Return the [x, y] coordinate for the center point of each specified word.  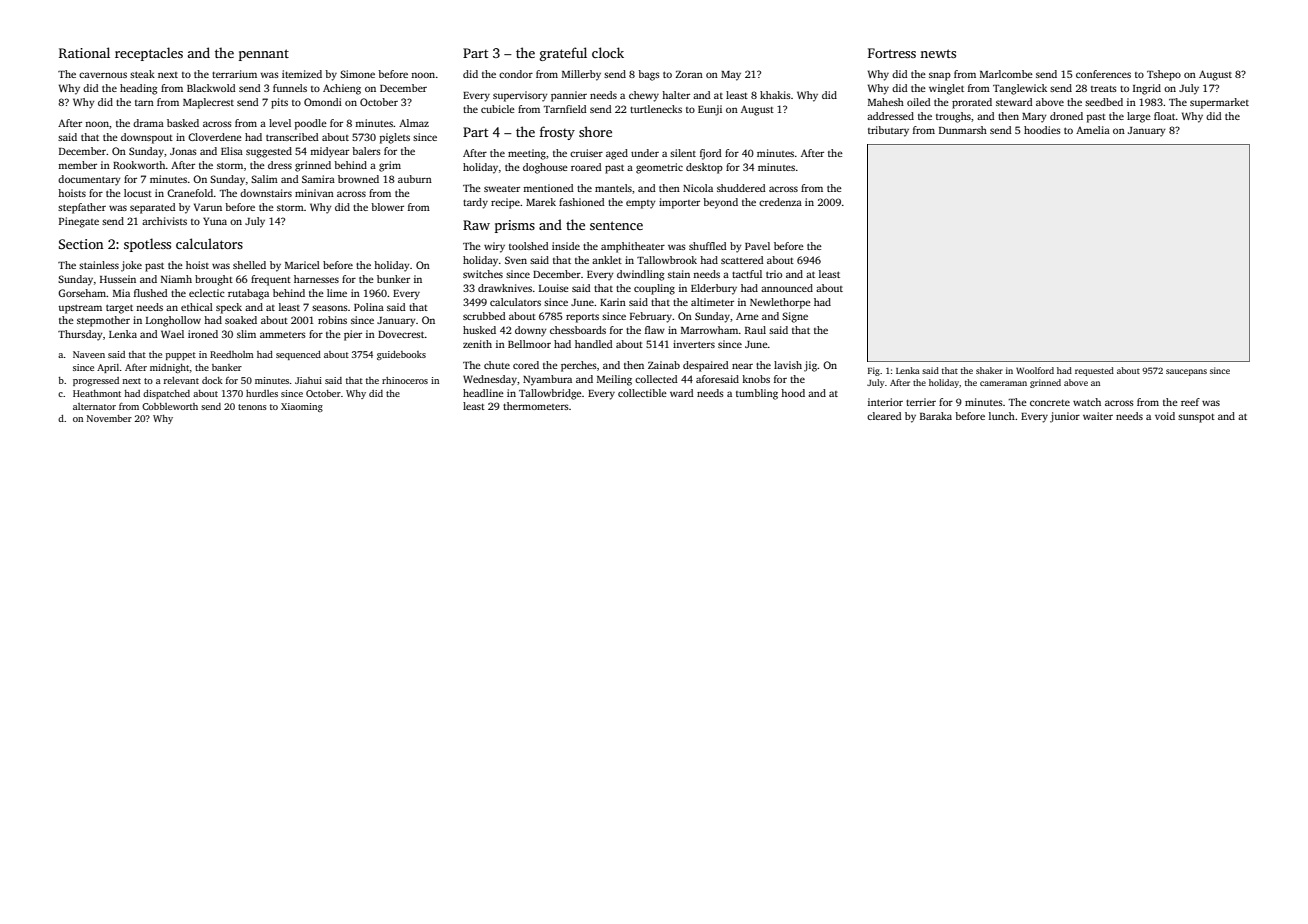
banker [227, 367]
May [731, 76]
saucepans [1186, 372]
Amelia [1093, 130]
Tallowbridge [550, 394]
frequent [271, 280]
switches [483, 274]
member [77, 165]
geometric [659, 168]
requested [1094, 371]
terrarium [234, 74]
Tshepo [1164, 75]
